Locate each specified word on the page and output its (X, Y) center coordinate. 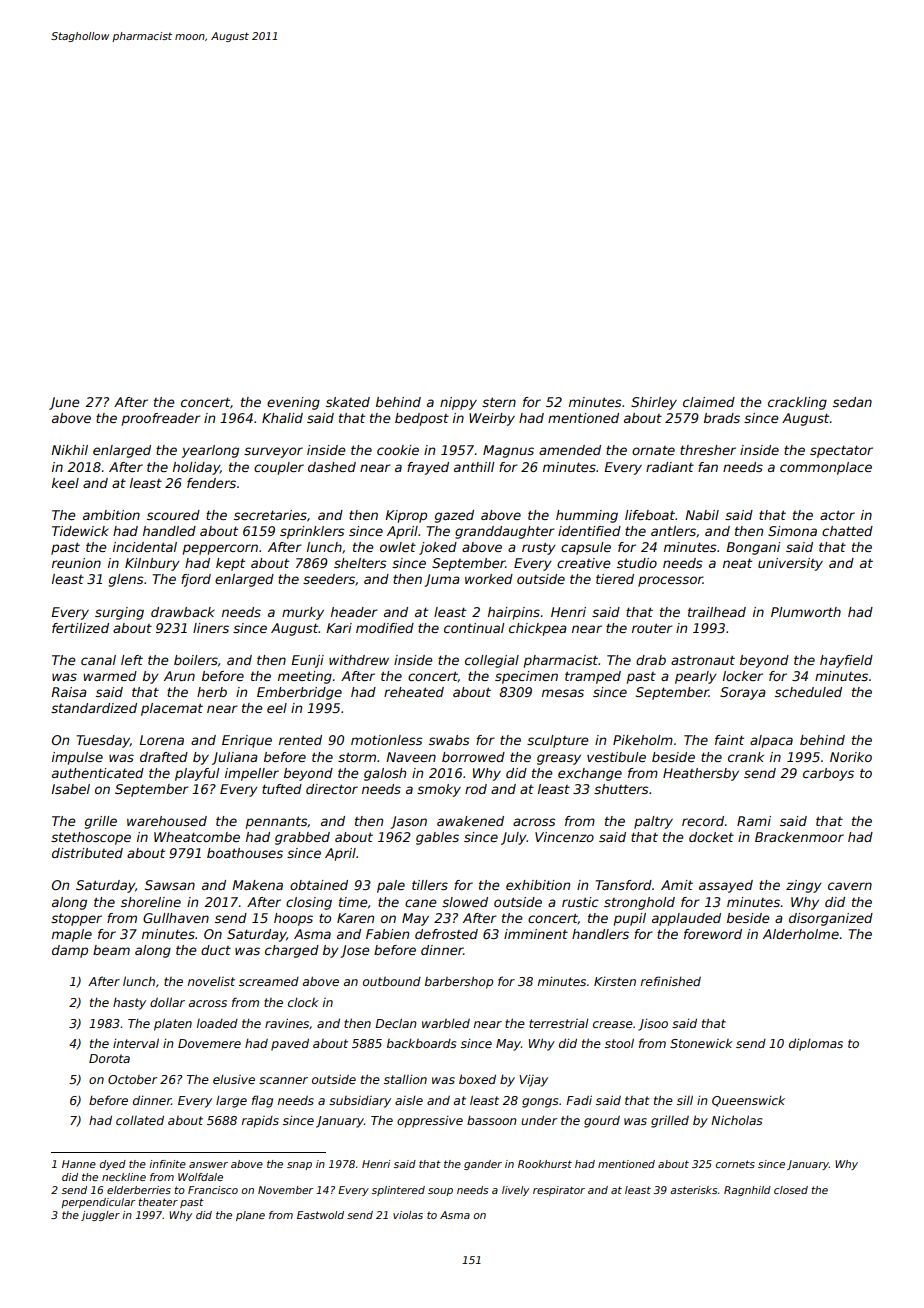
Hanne (79, 1164)
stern (499, 402)
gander (483, 1165)
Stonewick (701, 1043)
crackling (797, 403)
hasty (129, 1004)
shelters (360, 563)
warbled (446, 1023)
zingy (804, 886)
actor (837, 515)
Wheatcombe (197, 837)
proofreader (161, 419)
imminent (536, 934)
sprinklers (312, 532)
